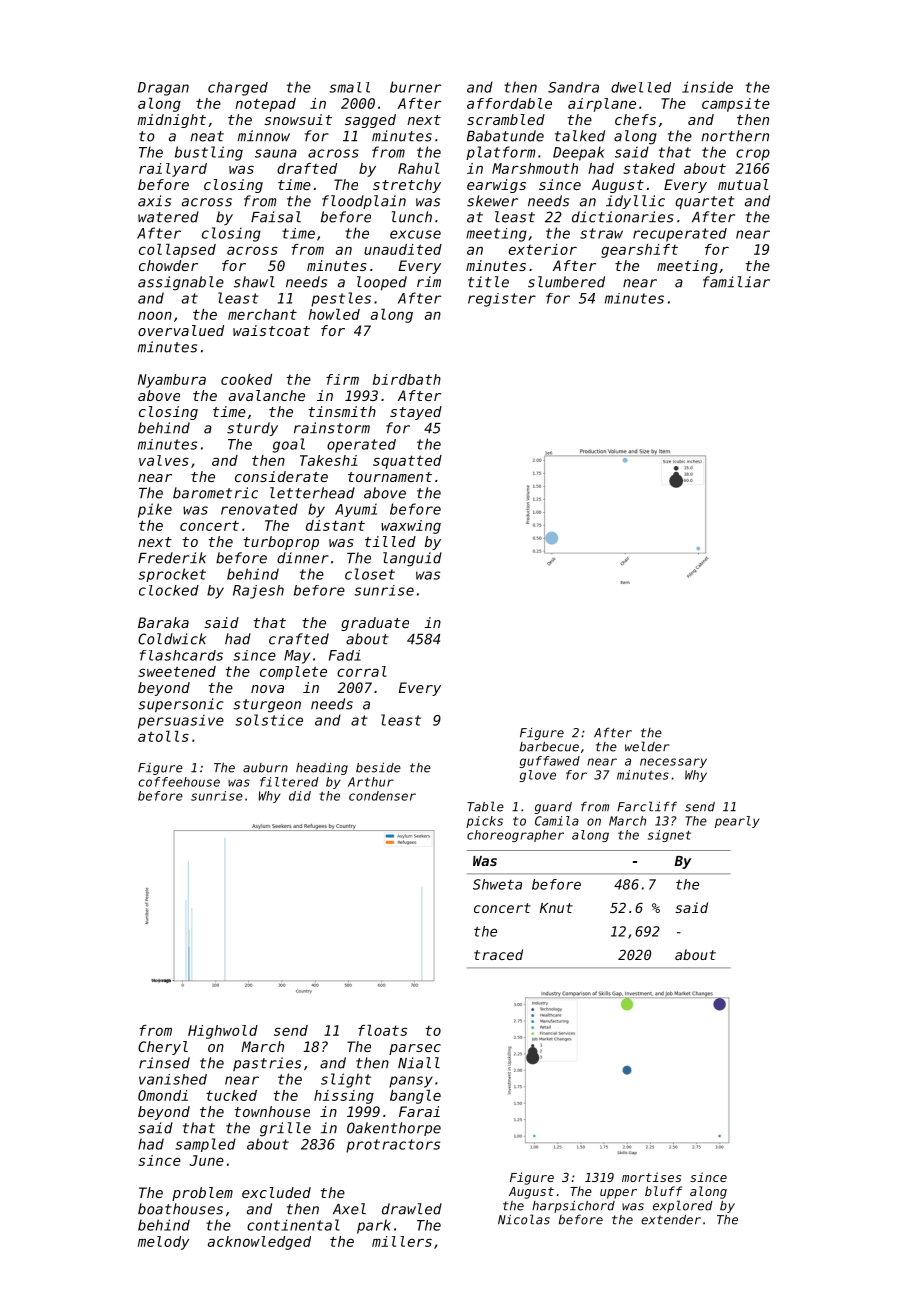  I want to click on burner, so click(415, 87).
